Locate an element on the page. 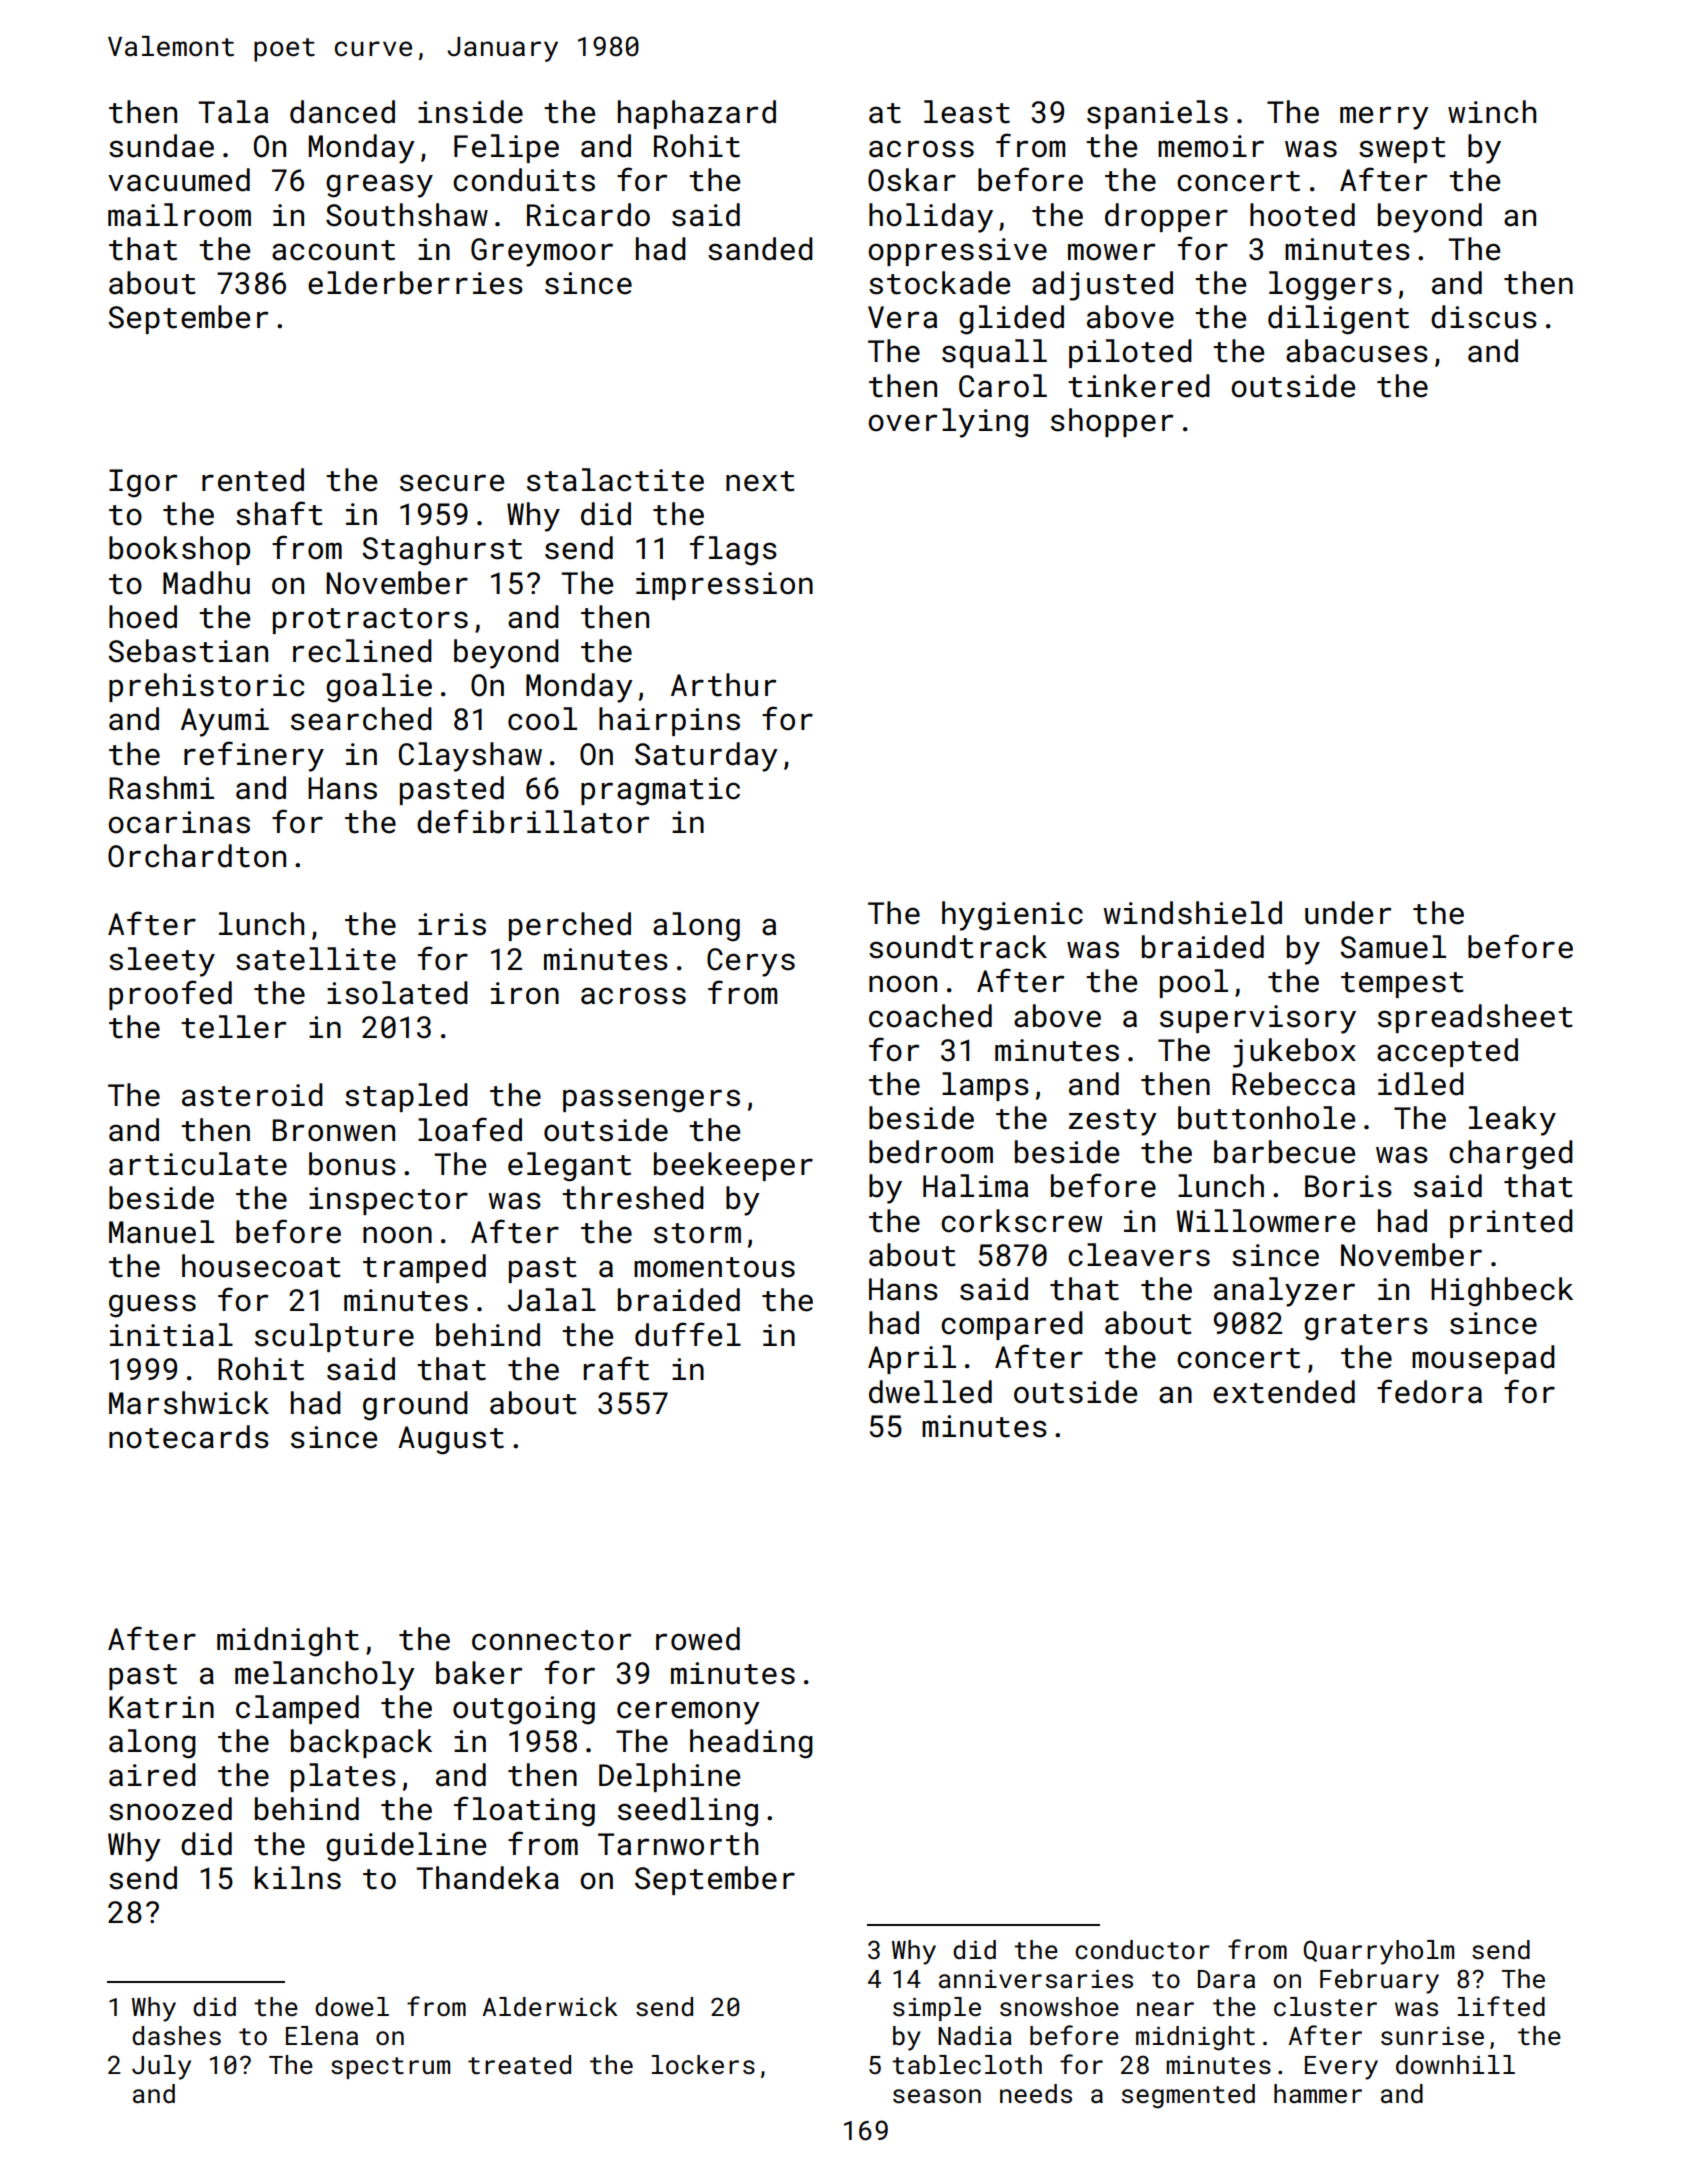 This document has height=2178, width=1683. Dara is located at coordinates (1226, 1979).
